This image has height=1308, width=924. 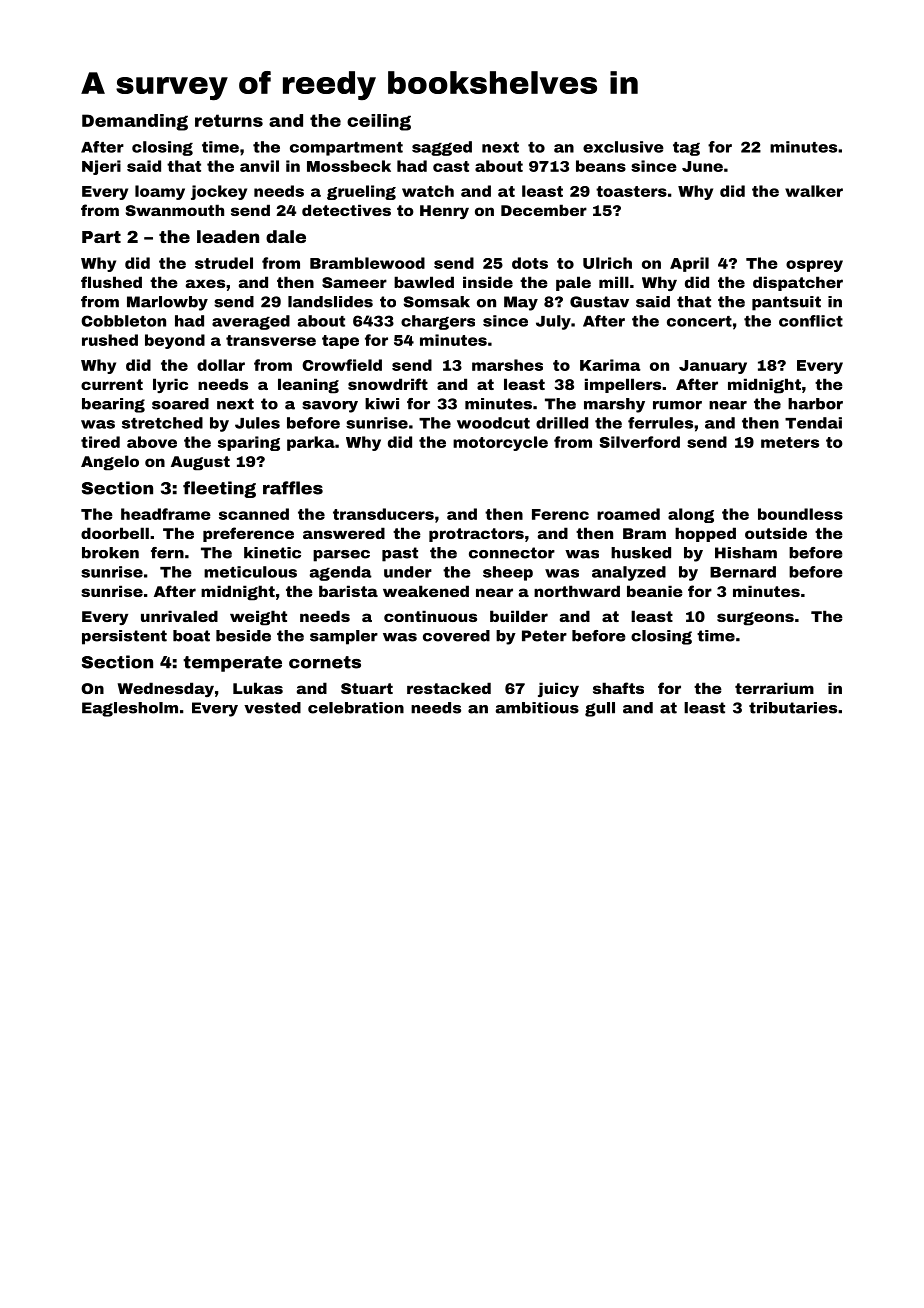 I want to click on tag, so click(x=686, y=149).
